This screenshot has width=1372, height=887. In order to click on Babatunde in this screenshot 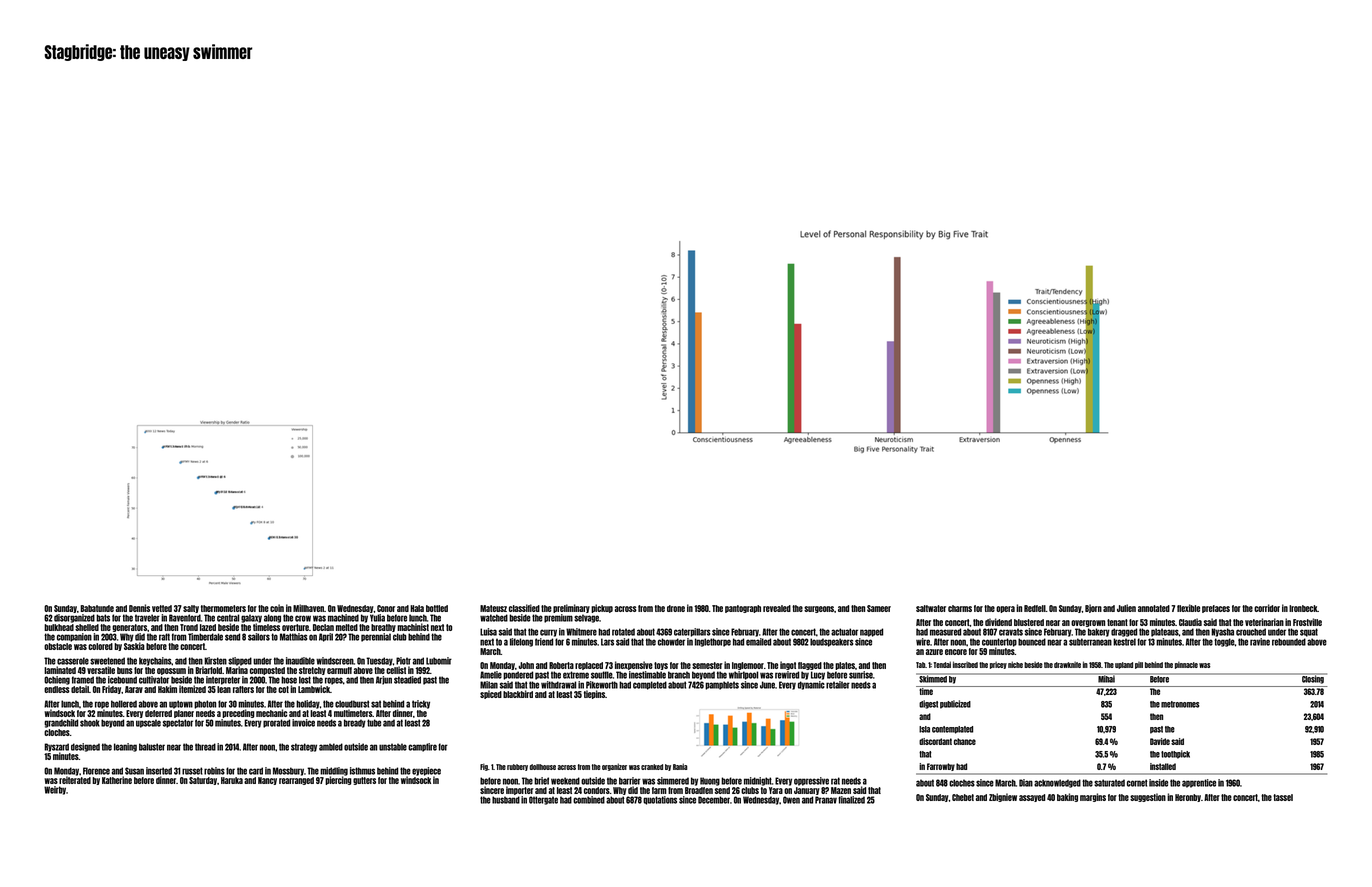, I will do `click(97, 608)`.
